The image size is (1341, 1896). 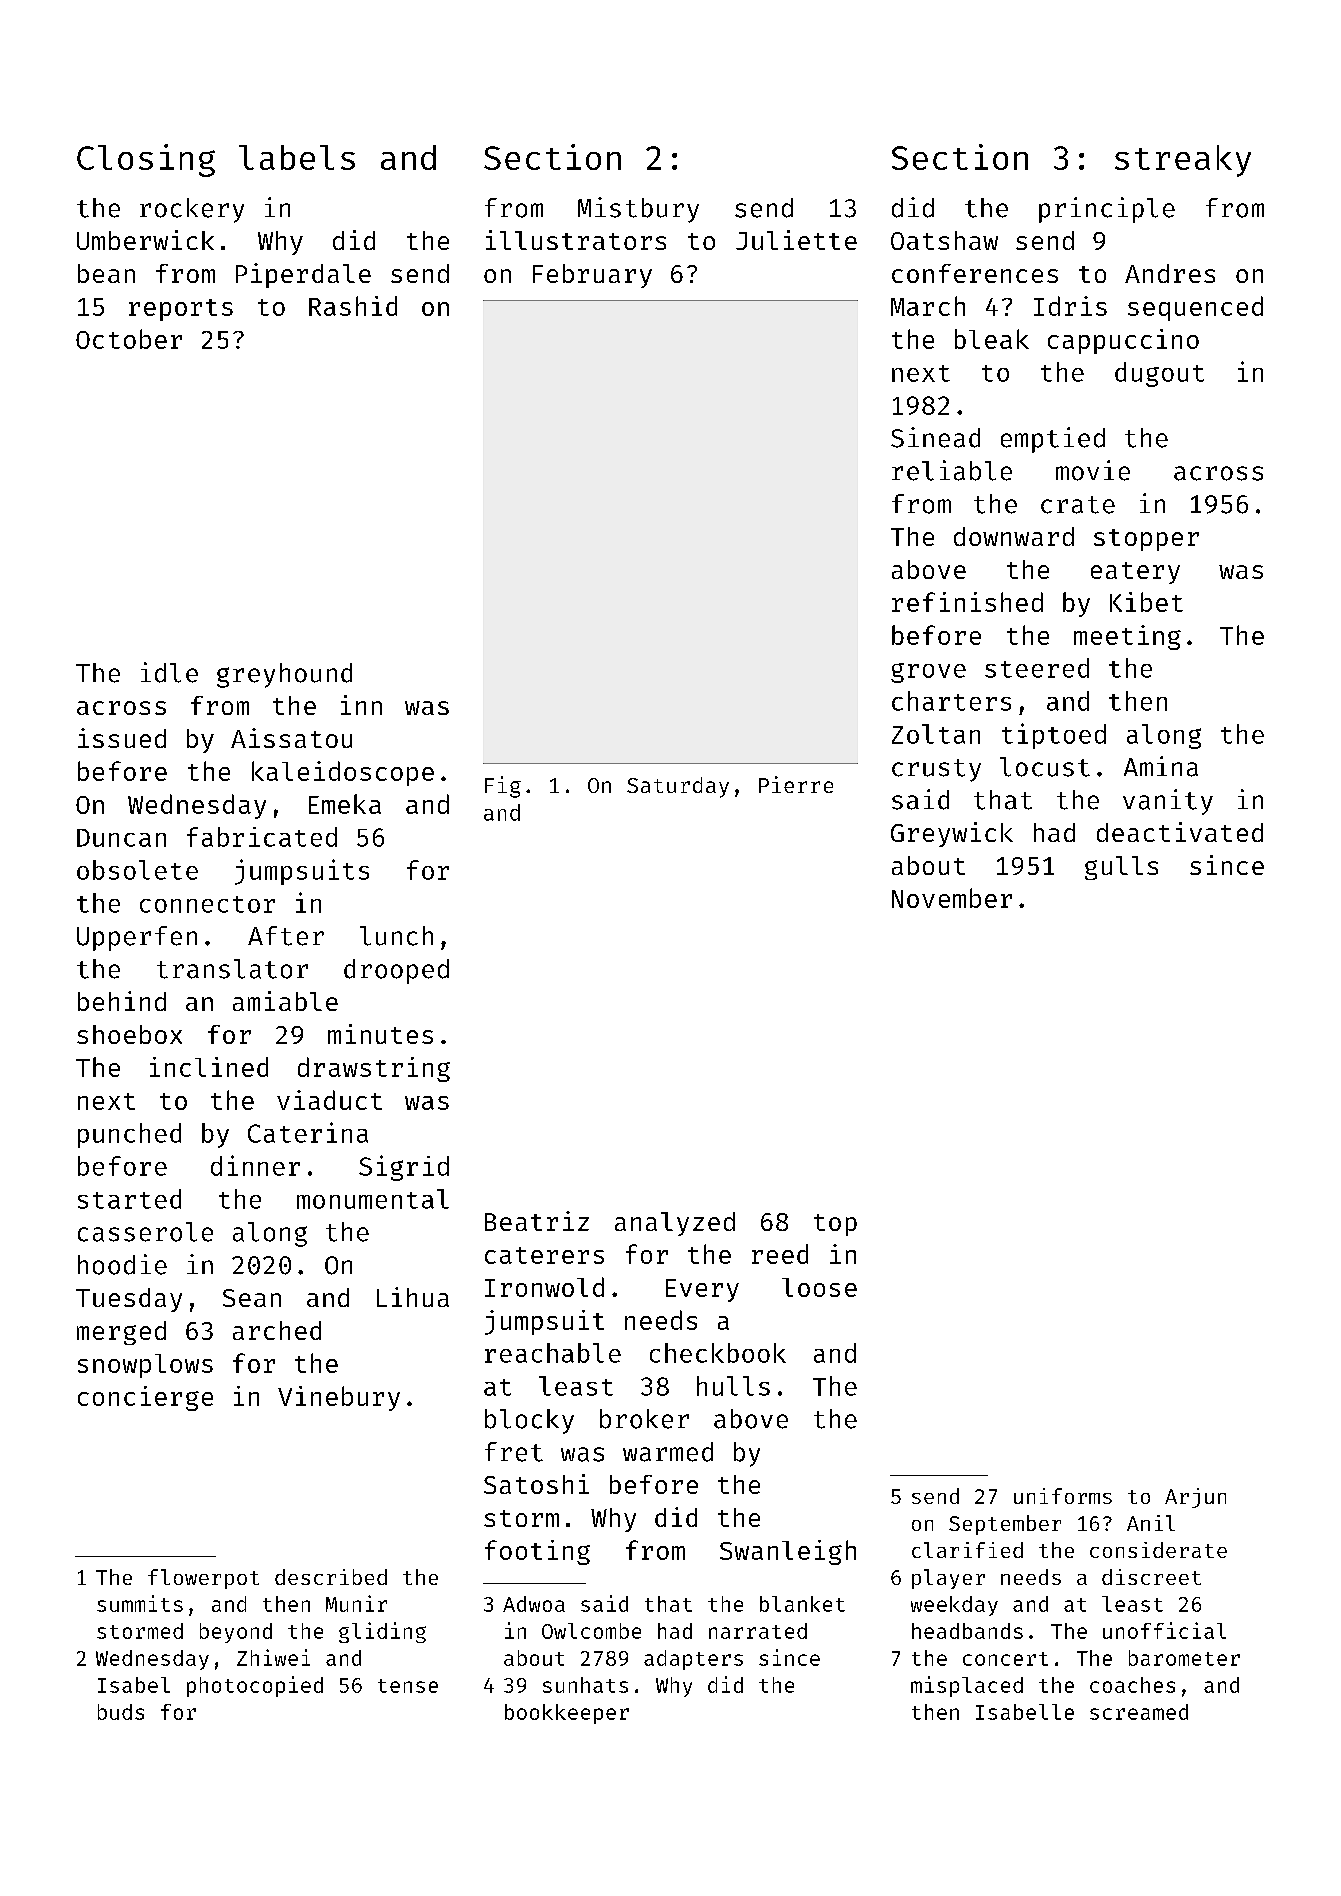 I want to click on grove, so click(x=928, y=673).
